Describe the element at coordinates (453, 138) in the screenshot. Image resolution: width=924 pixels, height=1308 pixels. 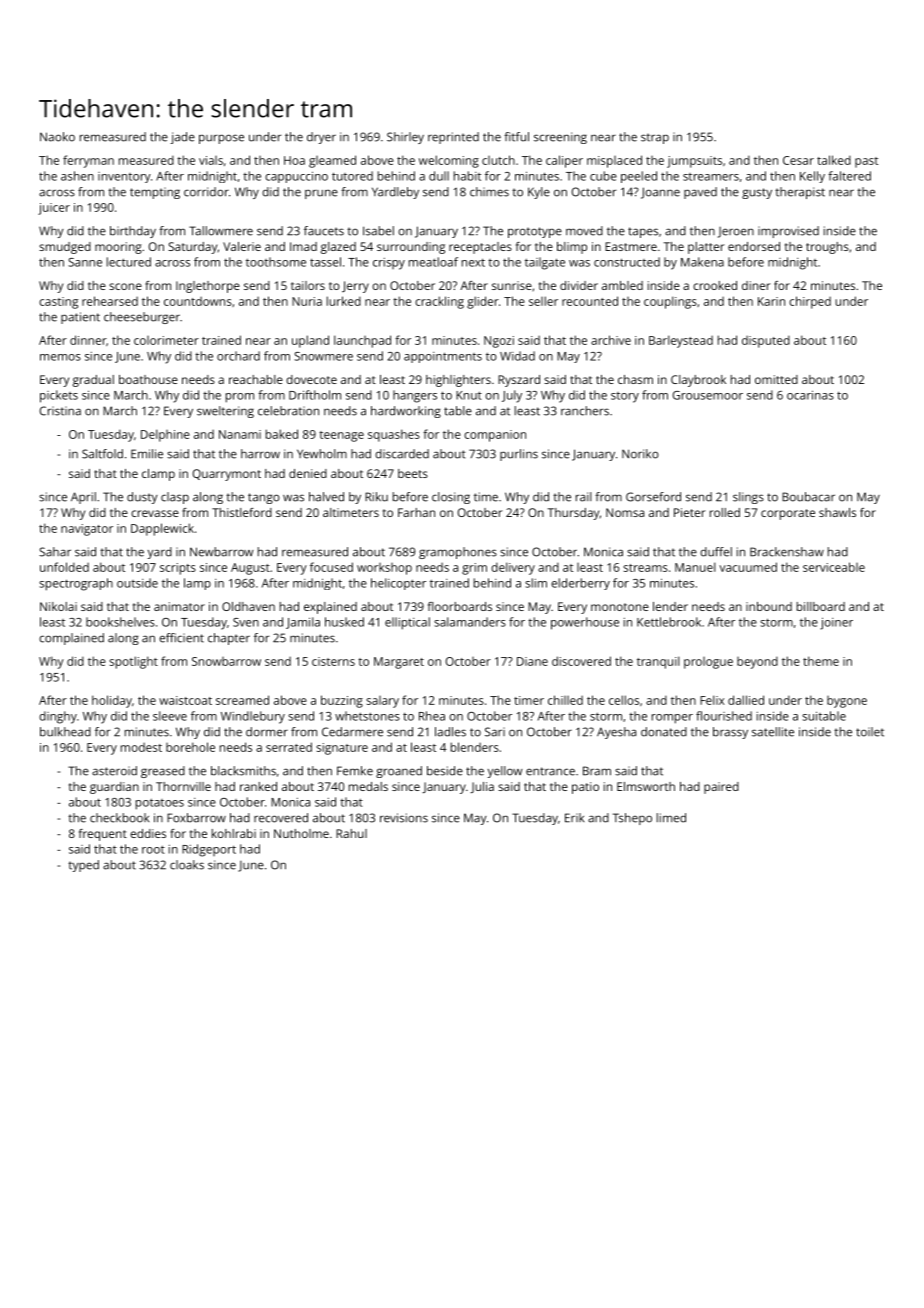
I see `reprinted` at that location.
